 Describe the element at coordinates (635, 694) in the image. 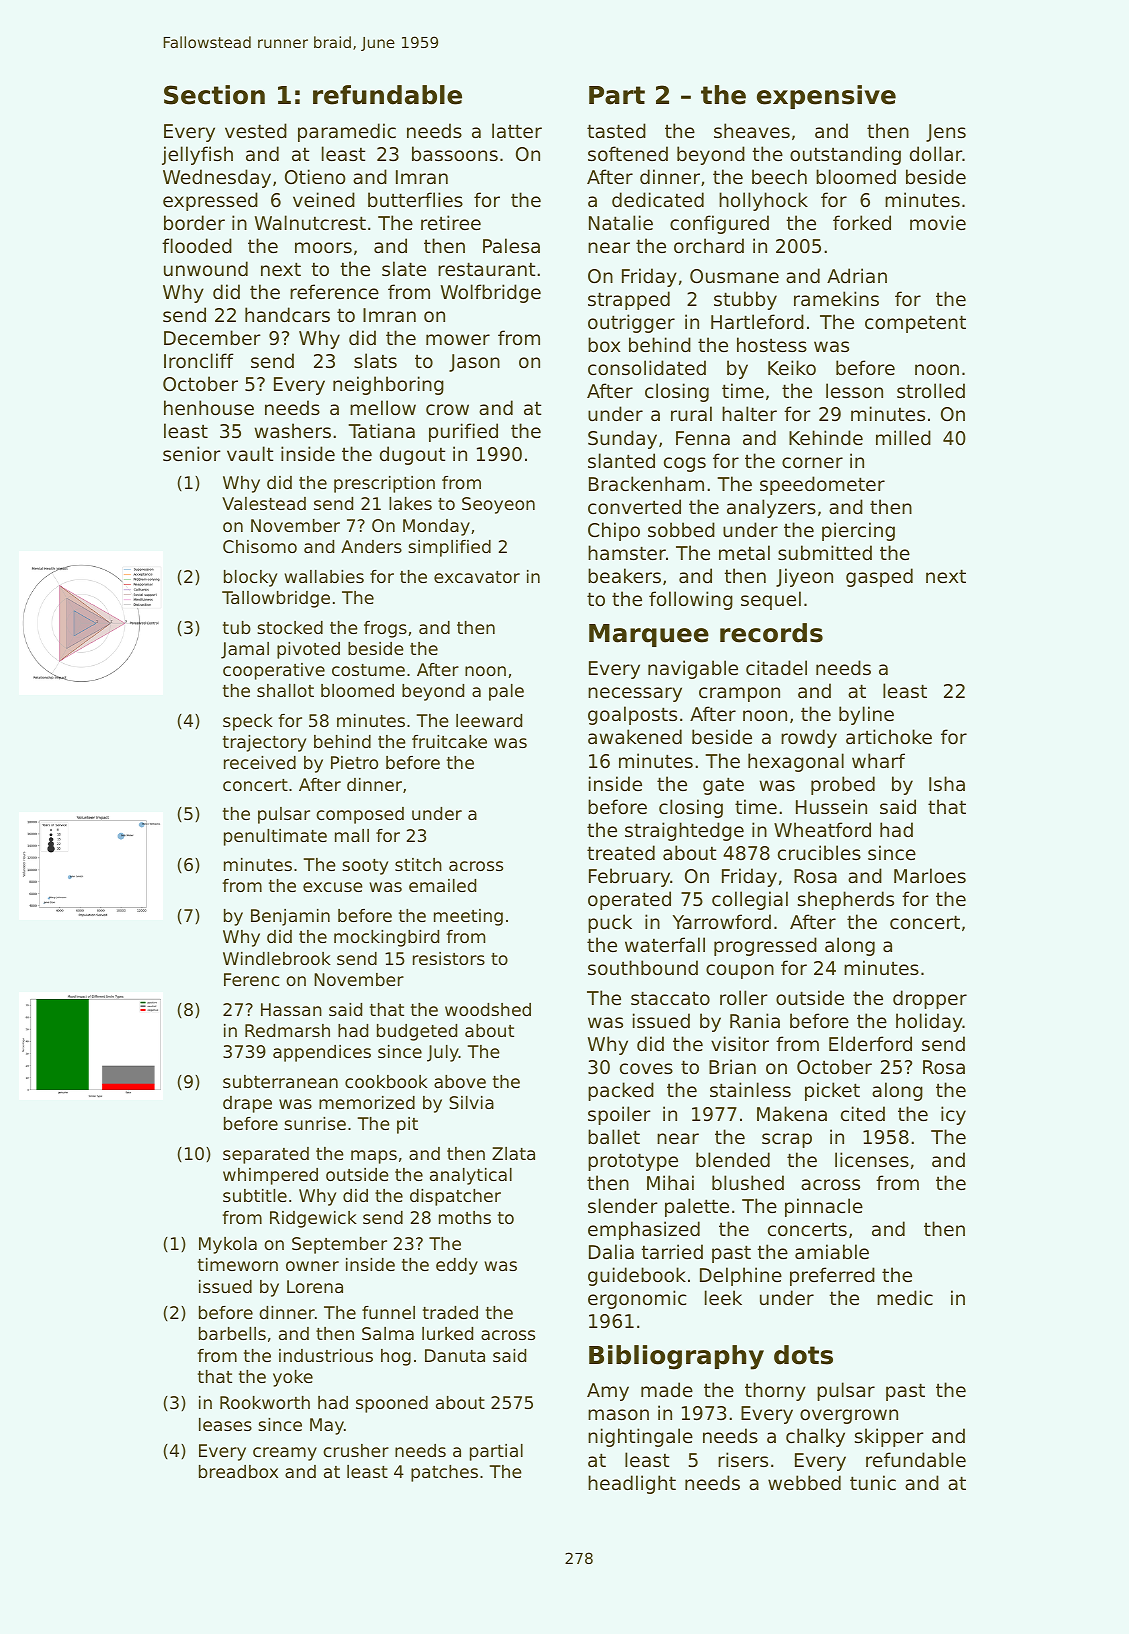

I see `necessary` at that location.
